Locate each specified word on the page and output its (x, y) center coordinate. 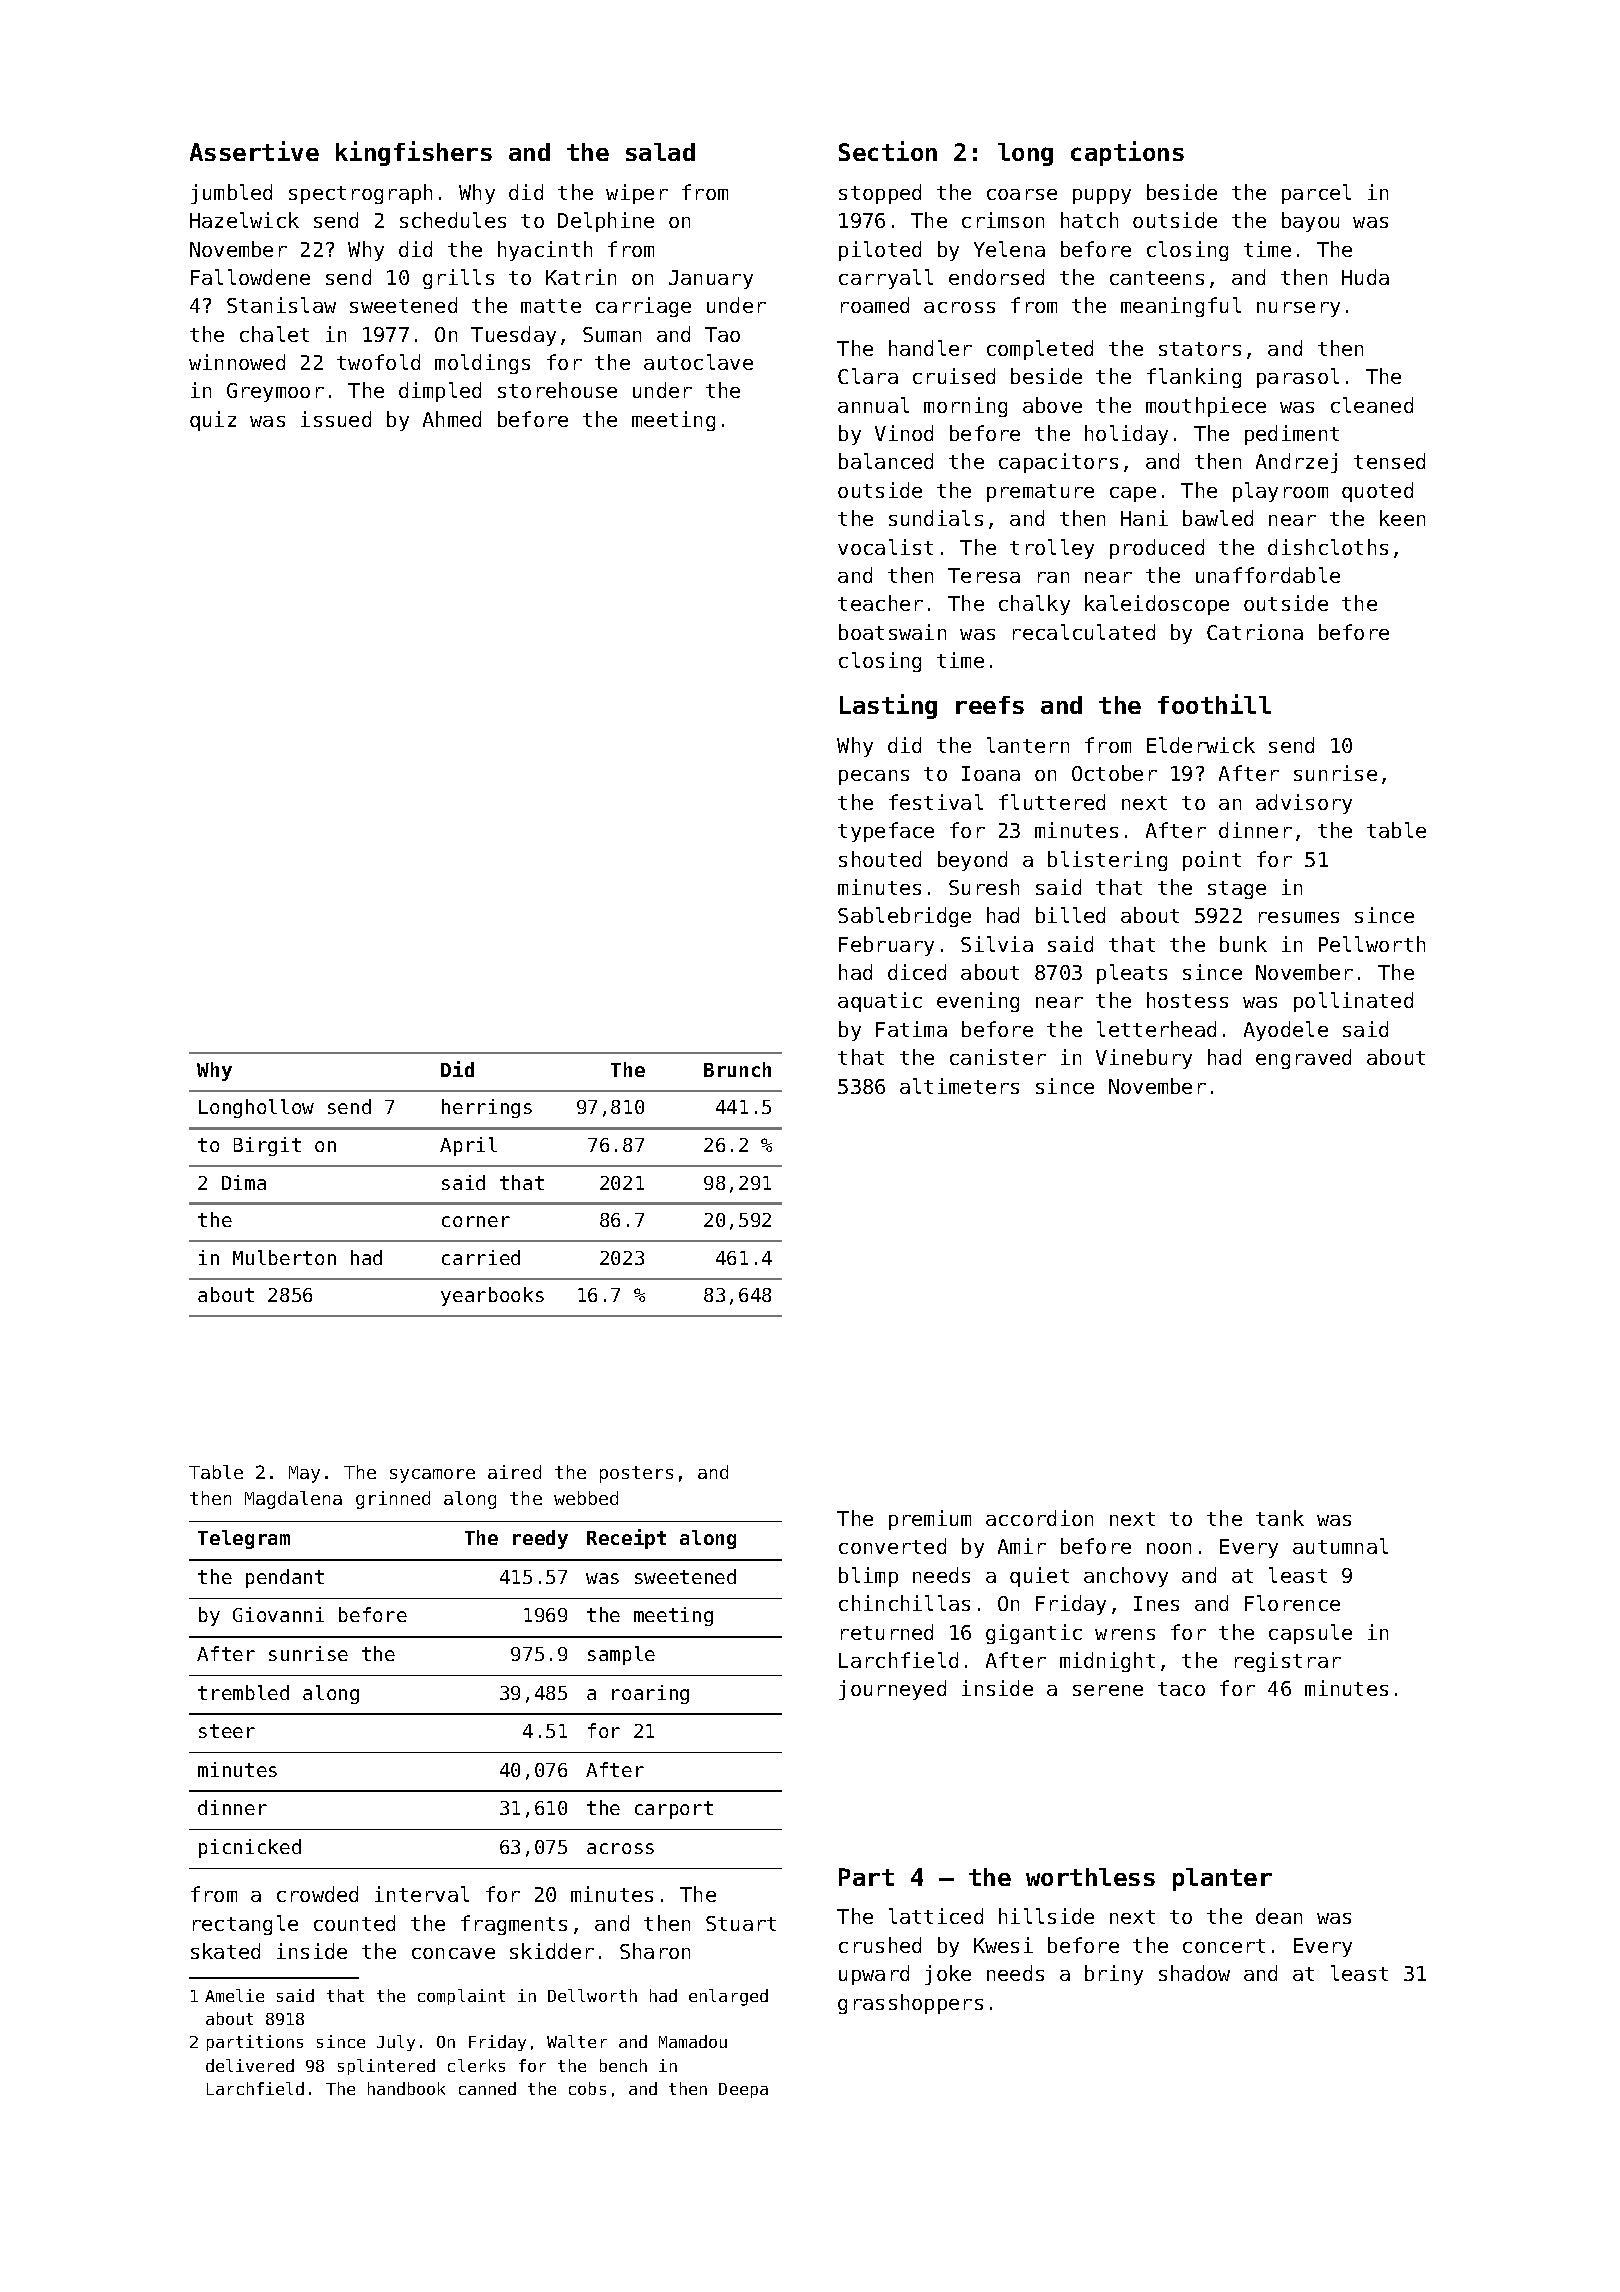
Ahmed (452, 419)
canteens (1157, 278)
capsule (1310, 1634)
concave (453, 1953)
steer (227, 1731)
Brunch (737, 1069)
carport (674, 1810)
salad (660, 152)
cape (1133, 494)
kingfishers (414, 153)
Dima (244, 1182)
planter (1222, 1879)
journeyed (892, 1690)
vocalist (885, 547)
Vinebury (1144, 1059)
